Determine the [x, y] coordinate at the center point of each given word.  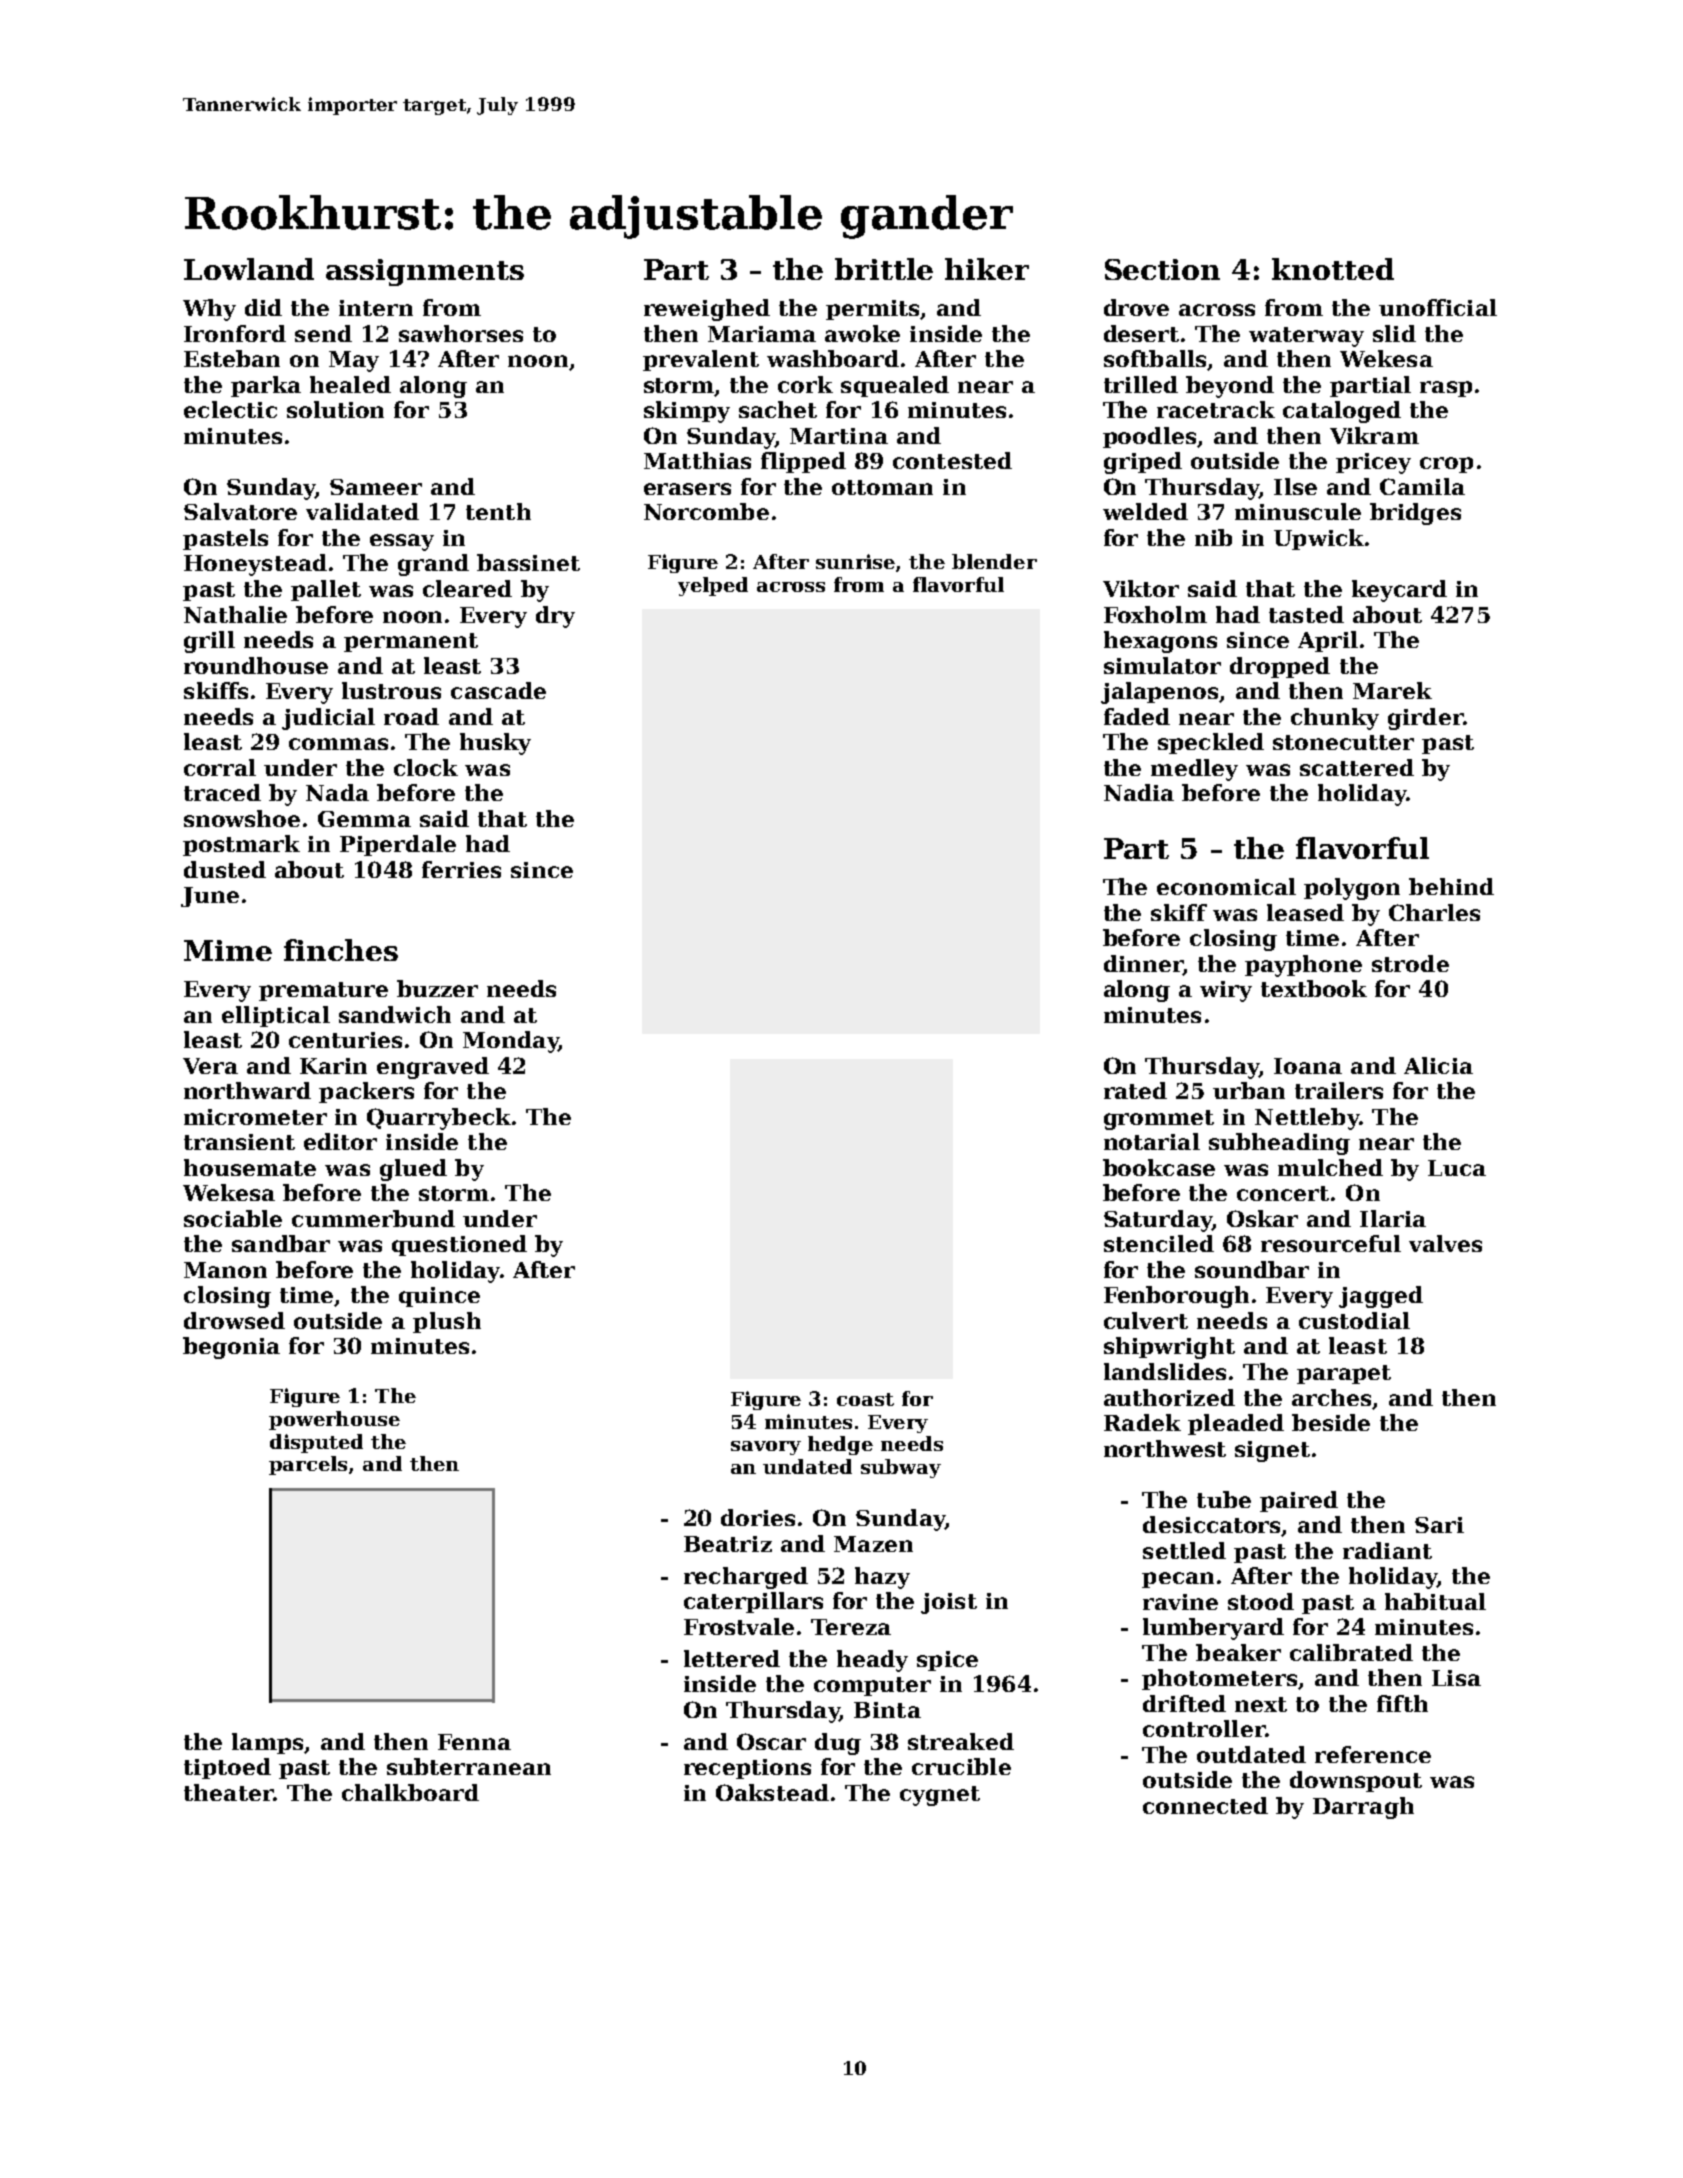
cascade [498, 690]
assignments [425, 272]
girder [1425, 719]
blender [994, 561]
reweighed [707, 310]
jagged [1381, 1297]
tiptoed [227, 1768]
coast [865, 1399]
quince [439, 1297]
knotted [1333, 269]
